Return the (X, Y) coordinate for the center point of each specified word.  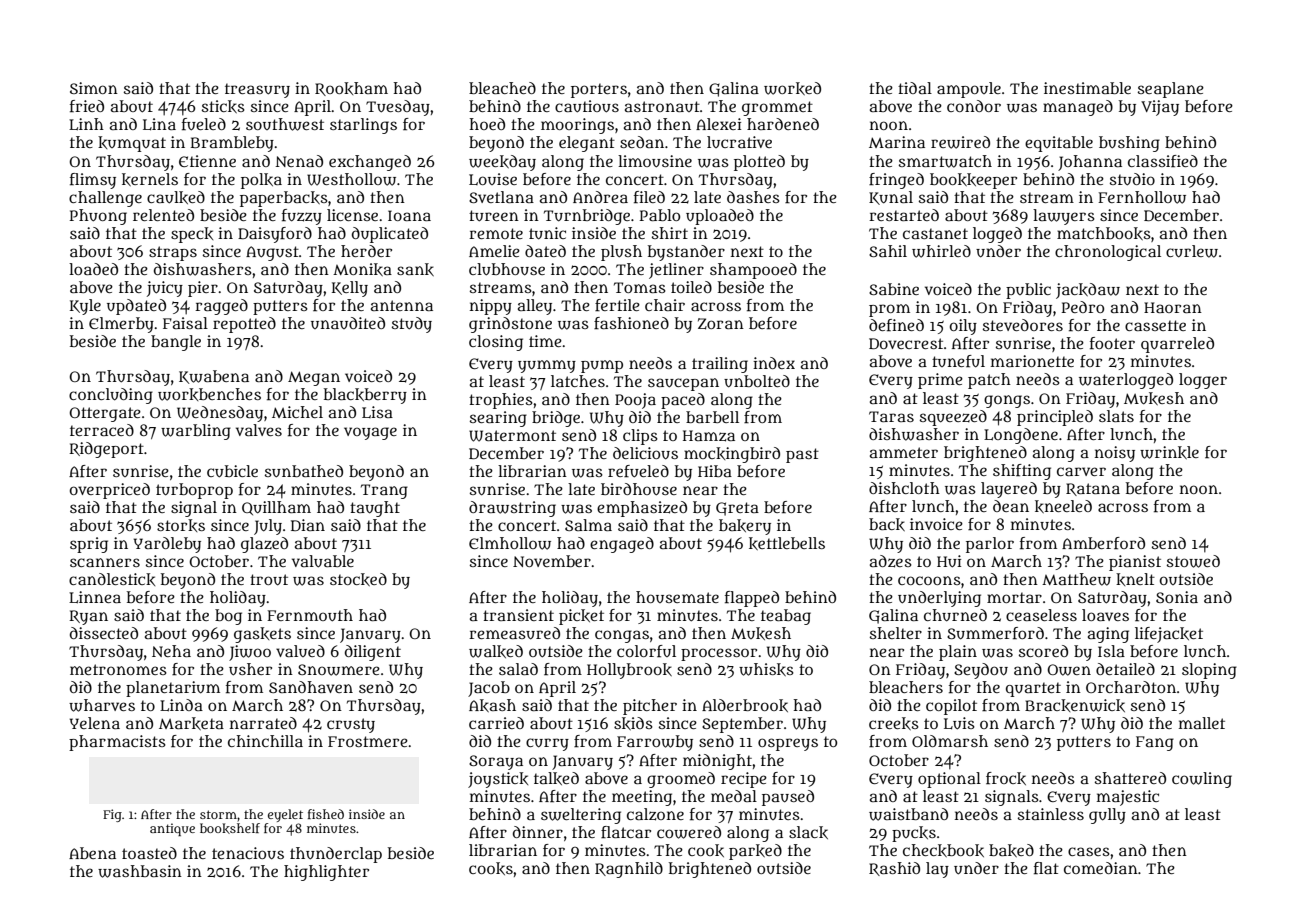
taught (375, 509)
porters (599, 90)
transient (518, 615)
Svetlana (501, 197)
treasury (257, 90)
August (272, 253)
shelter (896, 633)
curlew (1192, 251)
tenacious (248, 853)
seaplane (1171, 90)
